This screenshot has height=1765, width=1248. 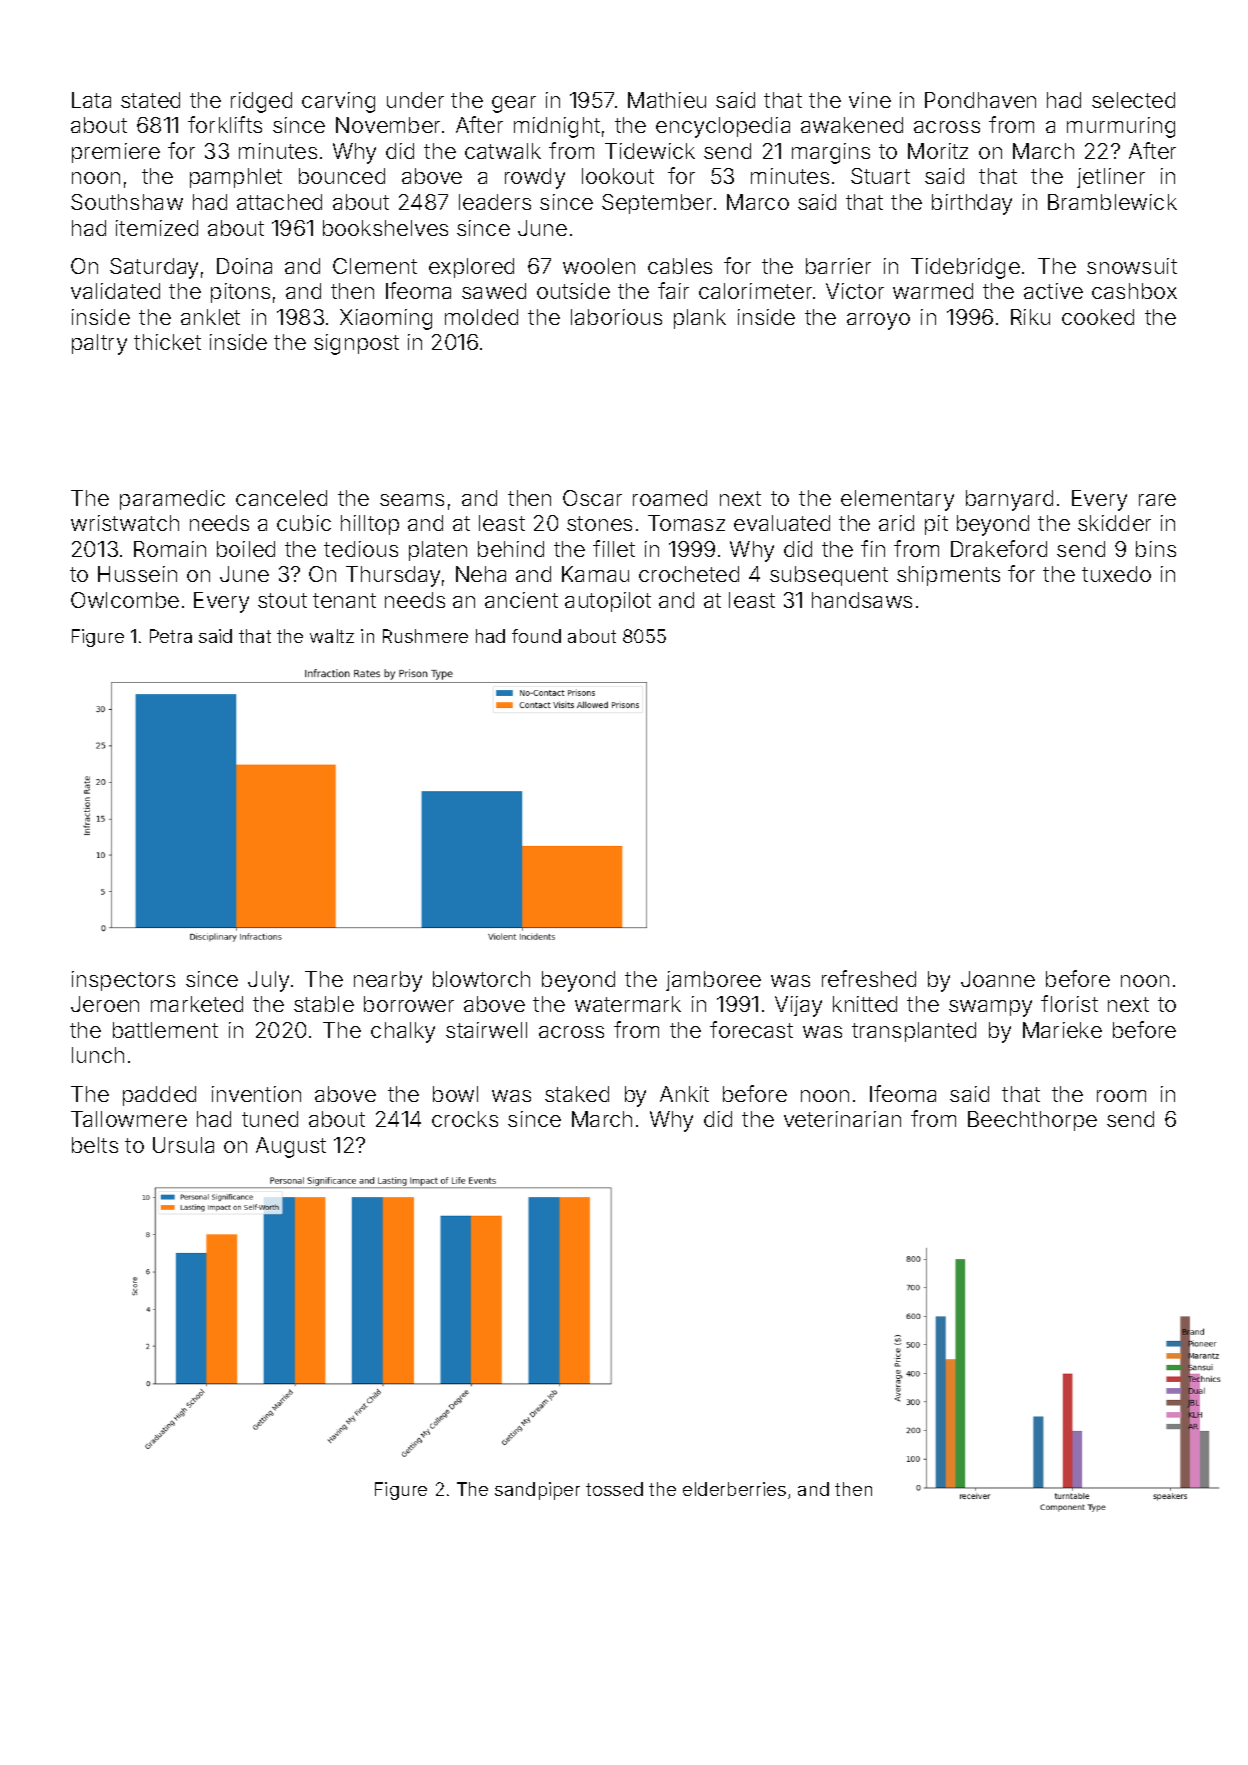 What do you see at coordinates (481, 979) in the screenshot?
I see `blowtorch` at bounding box center [481, 979].
